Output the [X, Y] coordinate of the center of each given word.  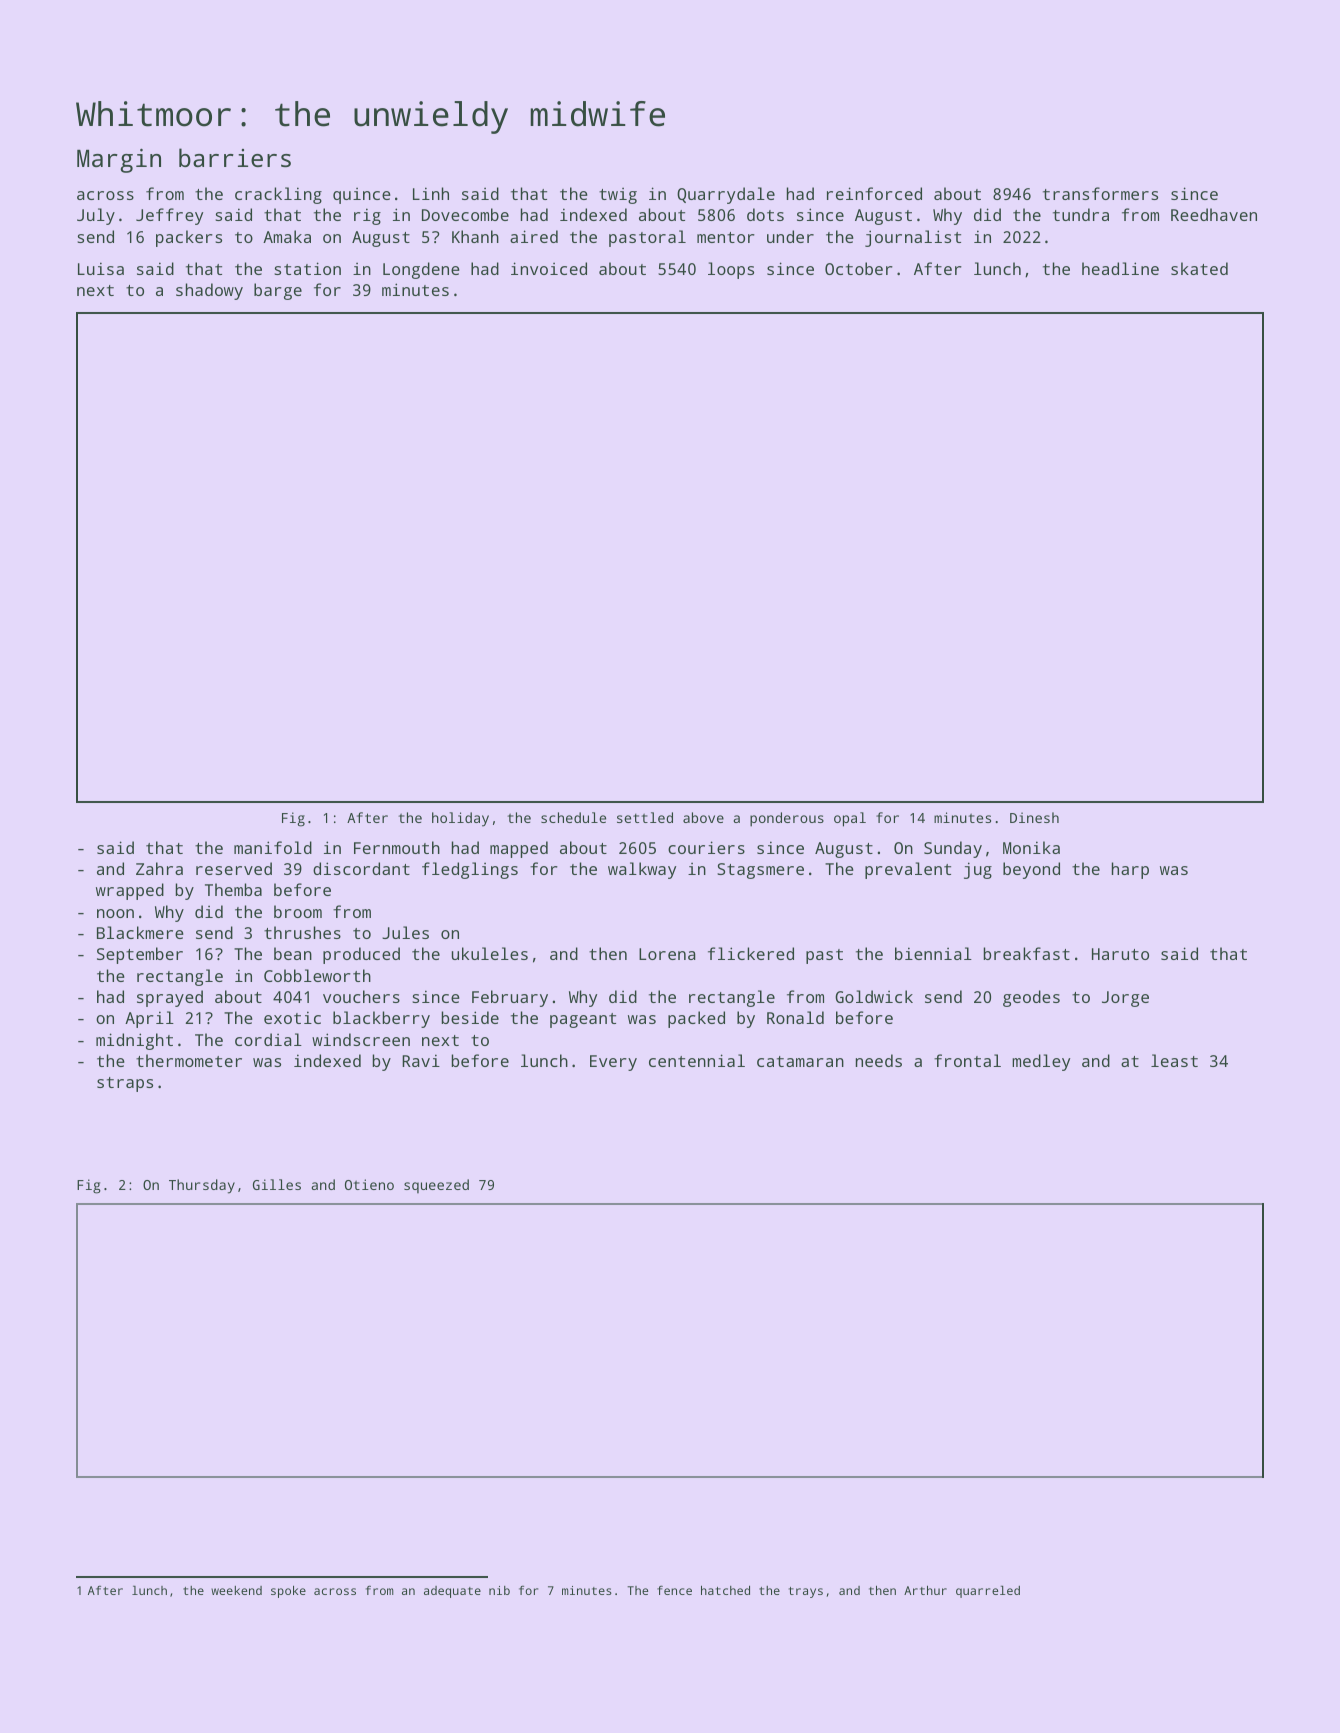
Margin [119, 161]
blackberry [381, 1019]
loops [731, 270]
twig [618, 196]
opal [850, 819]
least [1174, 1060]
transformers [1100, 193]
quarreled [988, 1592]
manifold [273, 847]
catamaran [800, 1061]
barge [278, 291]
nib [499, 1590]
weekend [236, 1590]
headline [1120, 268]
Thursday [202, 1186]
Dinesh [1034, 817]
